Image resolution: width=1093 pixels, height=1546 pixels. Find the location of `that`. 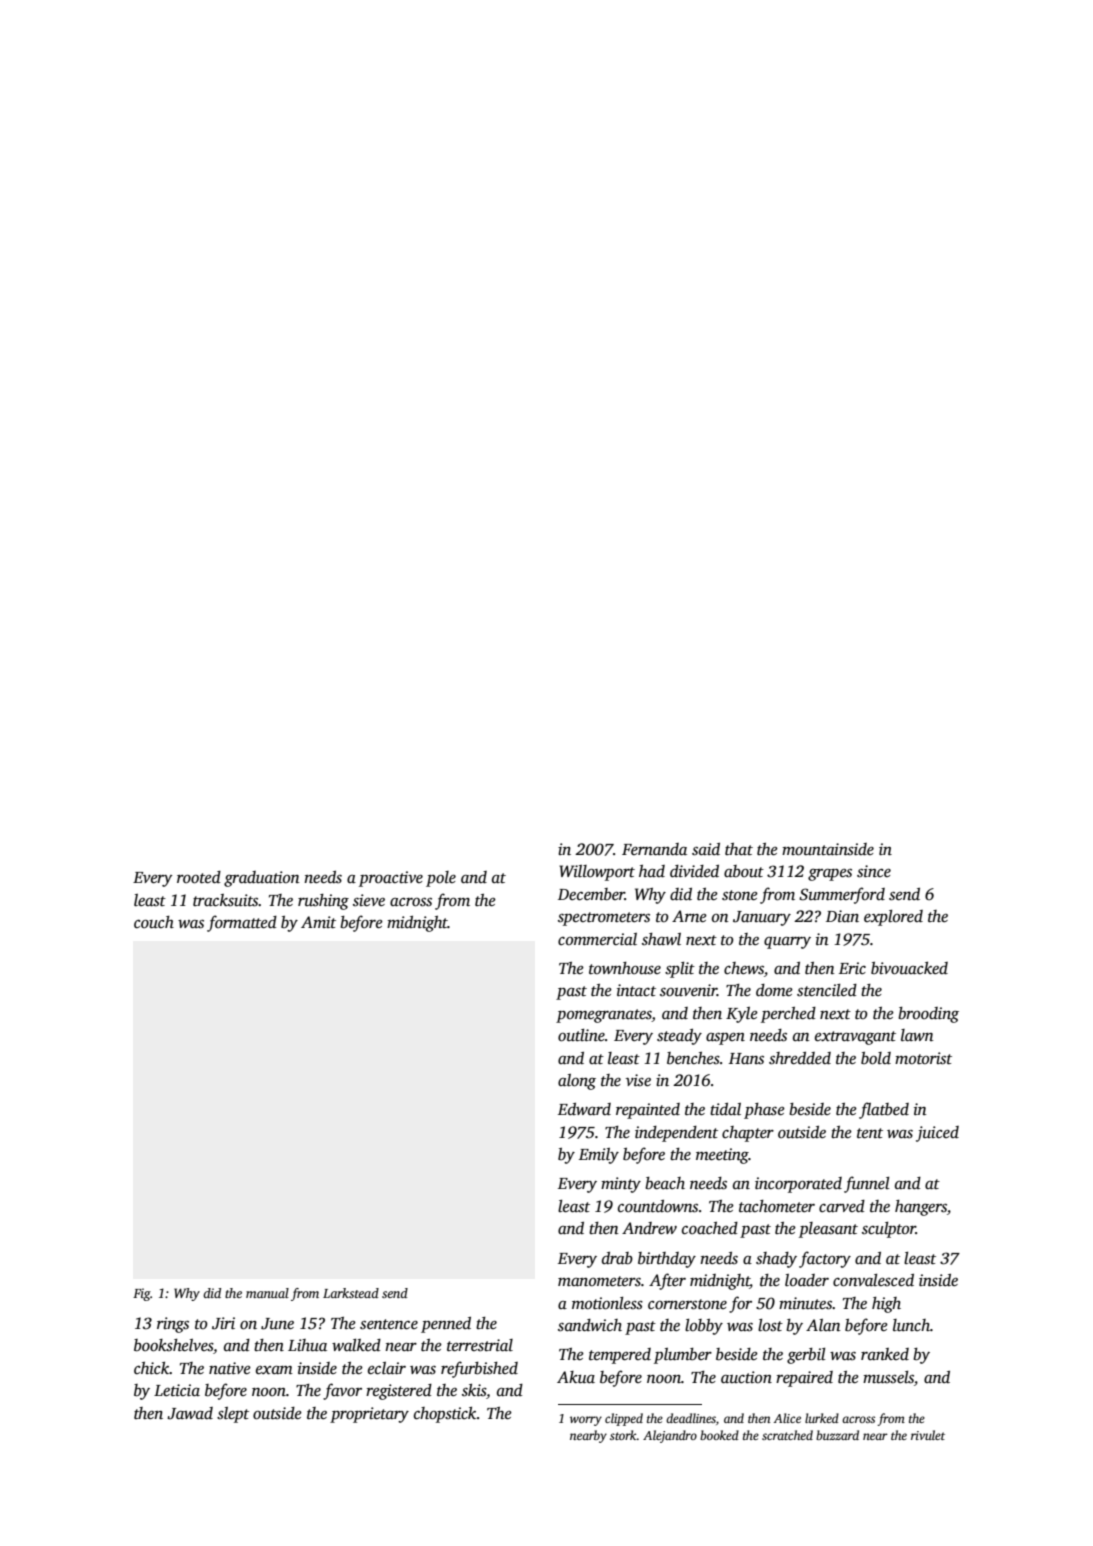

that is located at coordinates (739, 849).
